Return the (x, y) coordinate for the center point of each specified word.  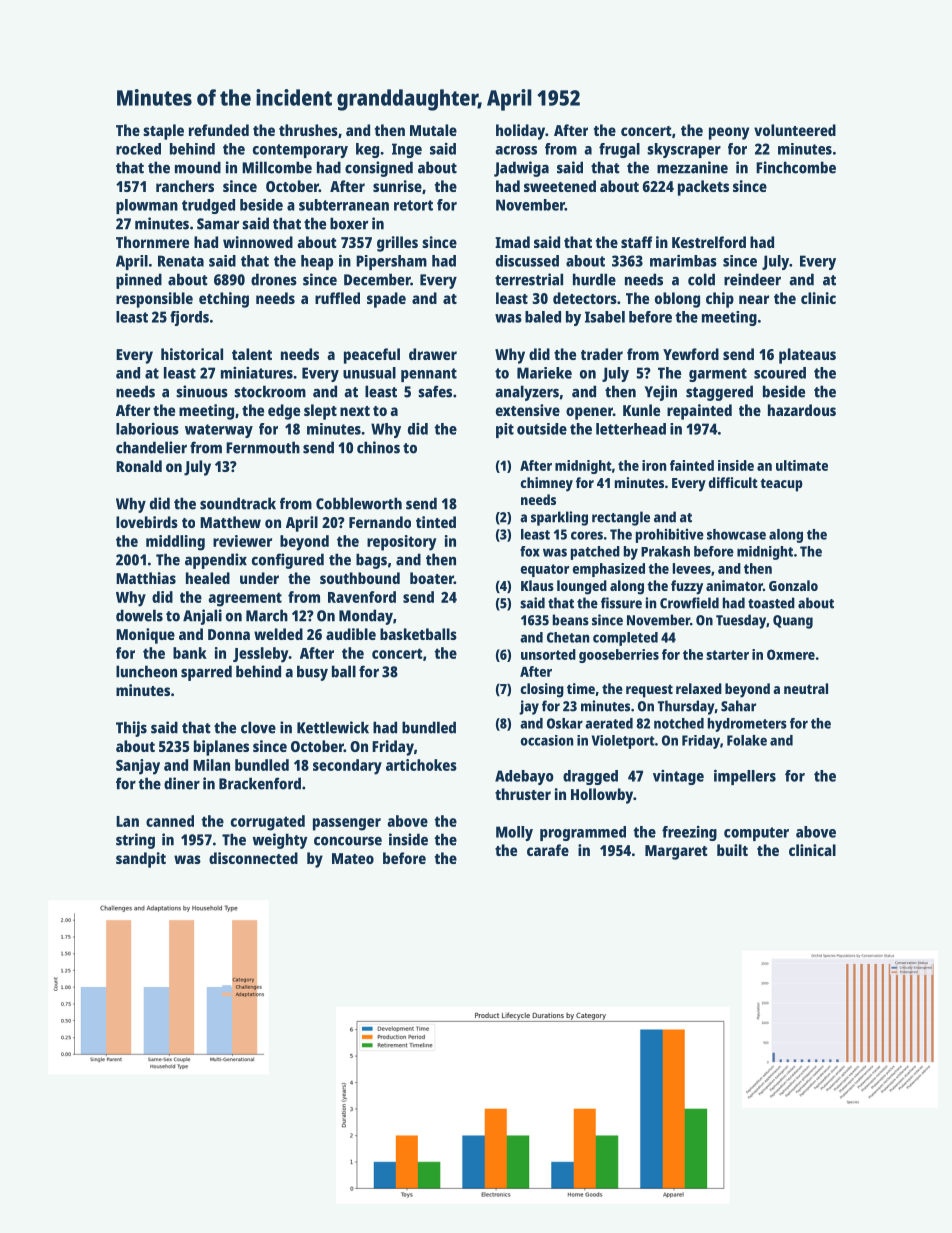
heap (317, 262)
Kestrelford (709, 242)
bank (190, 653)
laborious (147, 429)
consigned (379, 169)
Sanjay (138, 767)
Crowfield (689, 603)
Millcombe (277, 167)
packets (703, 188)
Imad (512, 242)
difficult (733, 482)
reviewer (242, 541)
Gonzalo (793, 585)
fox (530, 551)
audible (351, 634)
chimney (547, 484)
